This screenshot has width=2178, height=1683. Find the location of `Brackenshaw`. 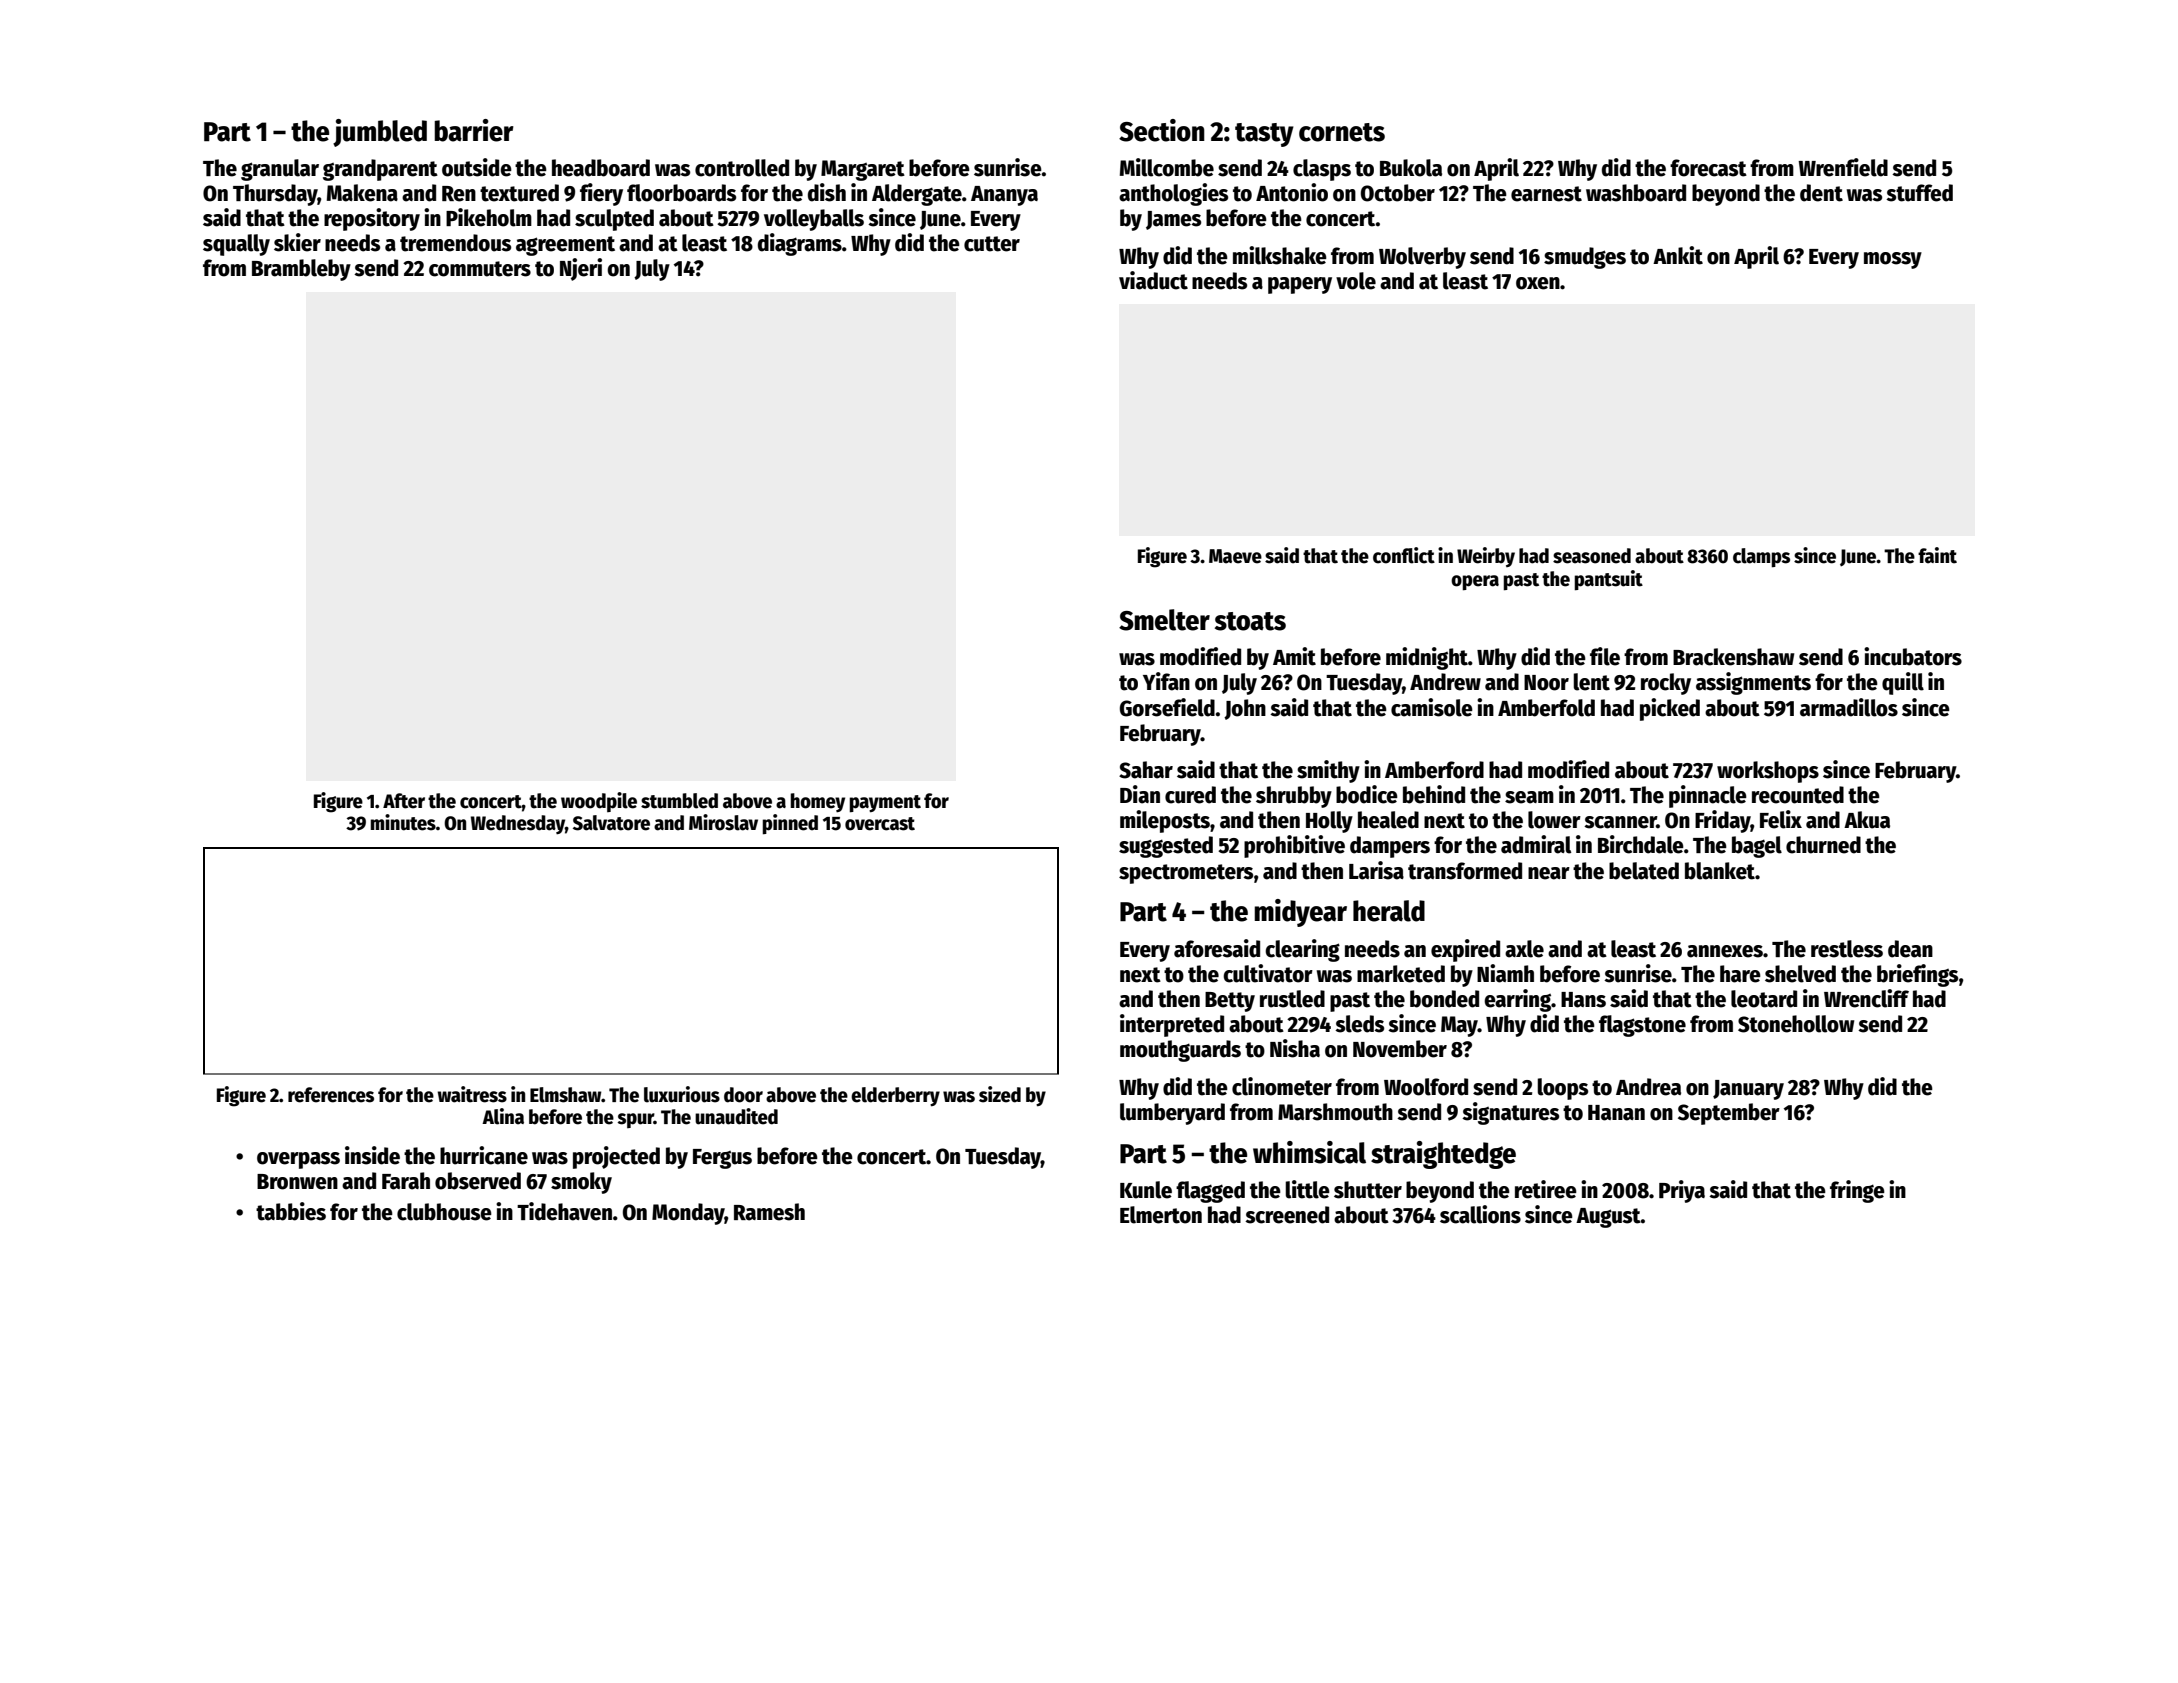

Brackenshaw is located at coordinates (1733, 657).
